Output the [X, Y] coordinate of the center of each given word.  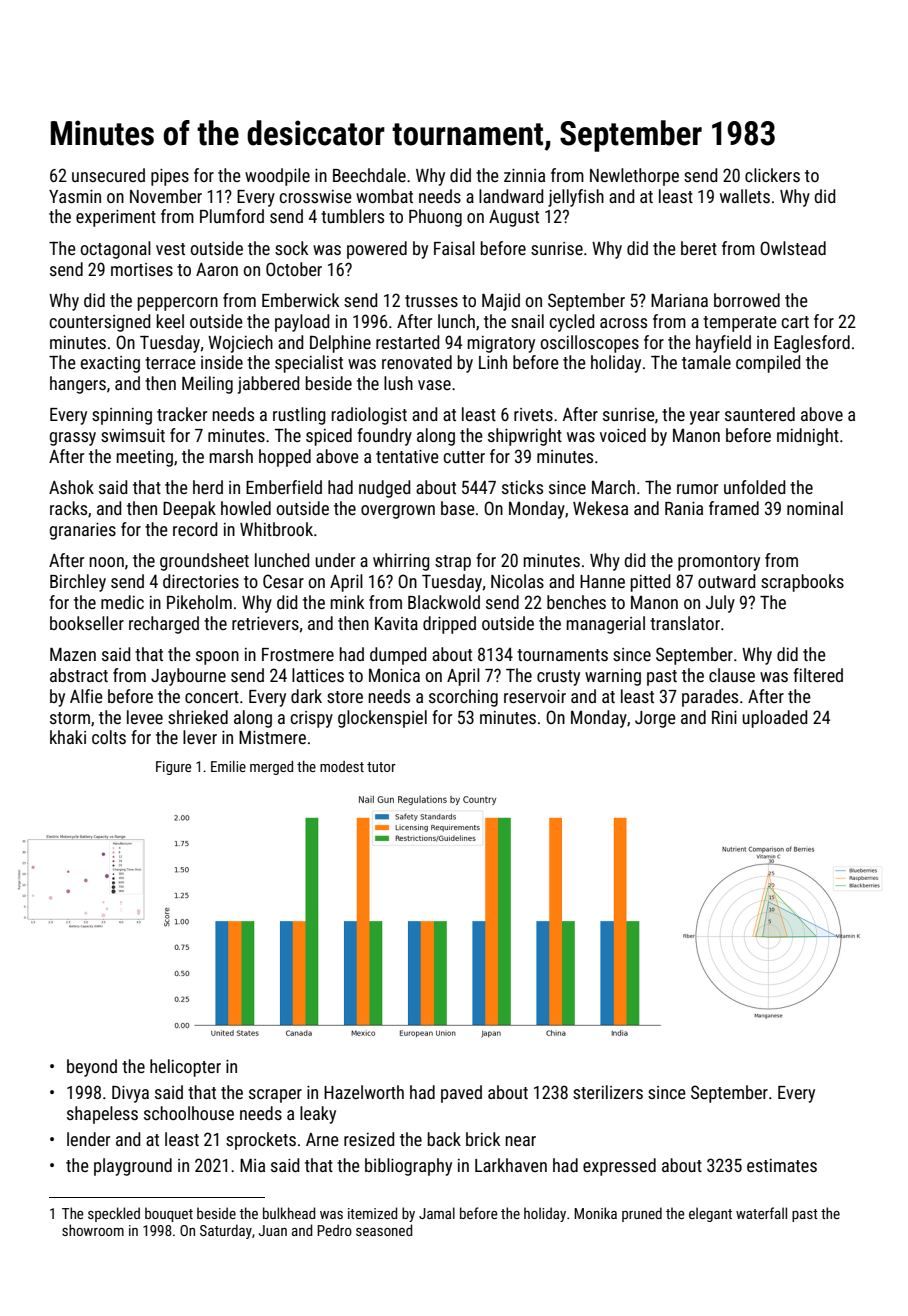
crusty [558, 678]
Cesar [283, 581]
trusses [431, 301]
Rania [684, 508]
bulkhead [289, 1213]
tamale [706, 362]
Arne [322, 1139]
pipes [170, 177]
